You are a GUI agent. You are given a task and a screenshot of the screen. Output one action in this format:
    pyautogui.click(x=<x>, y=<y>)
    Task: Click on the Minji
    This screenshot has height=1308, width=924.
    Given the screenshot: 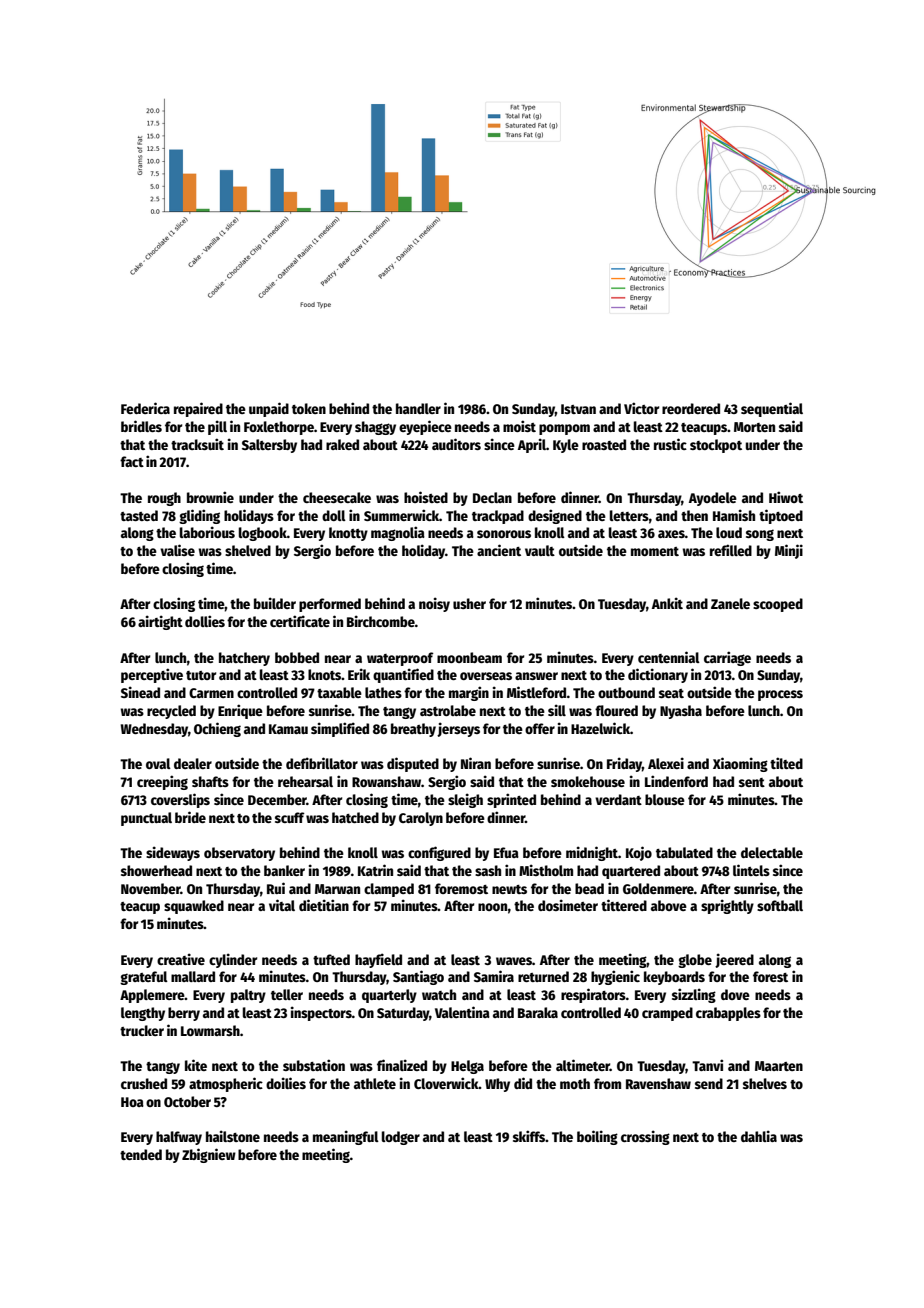 What is the action you would take?
    pyautogui.click(x=789, y=551)
